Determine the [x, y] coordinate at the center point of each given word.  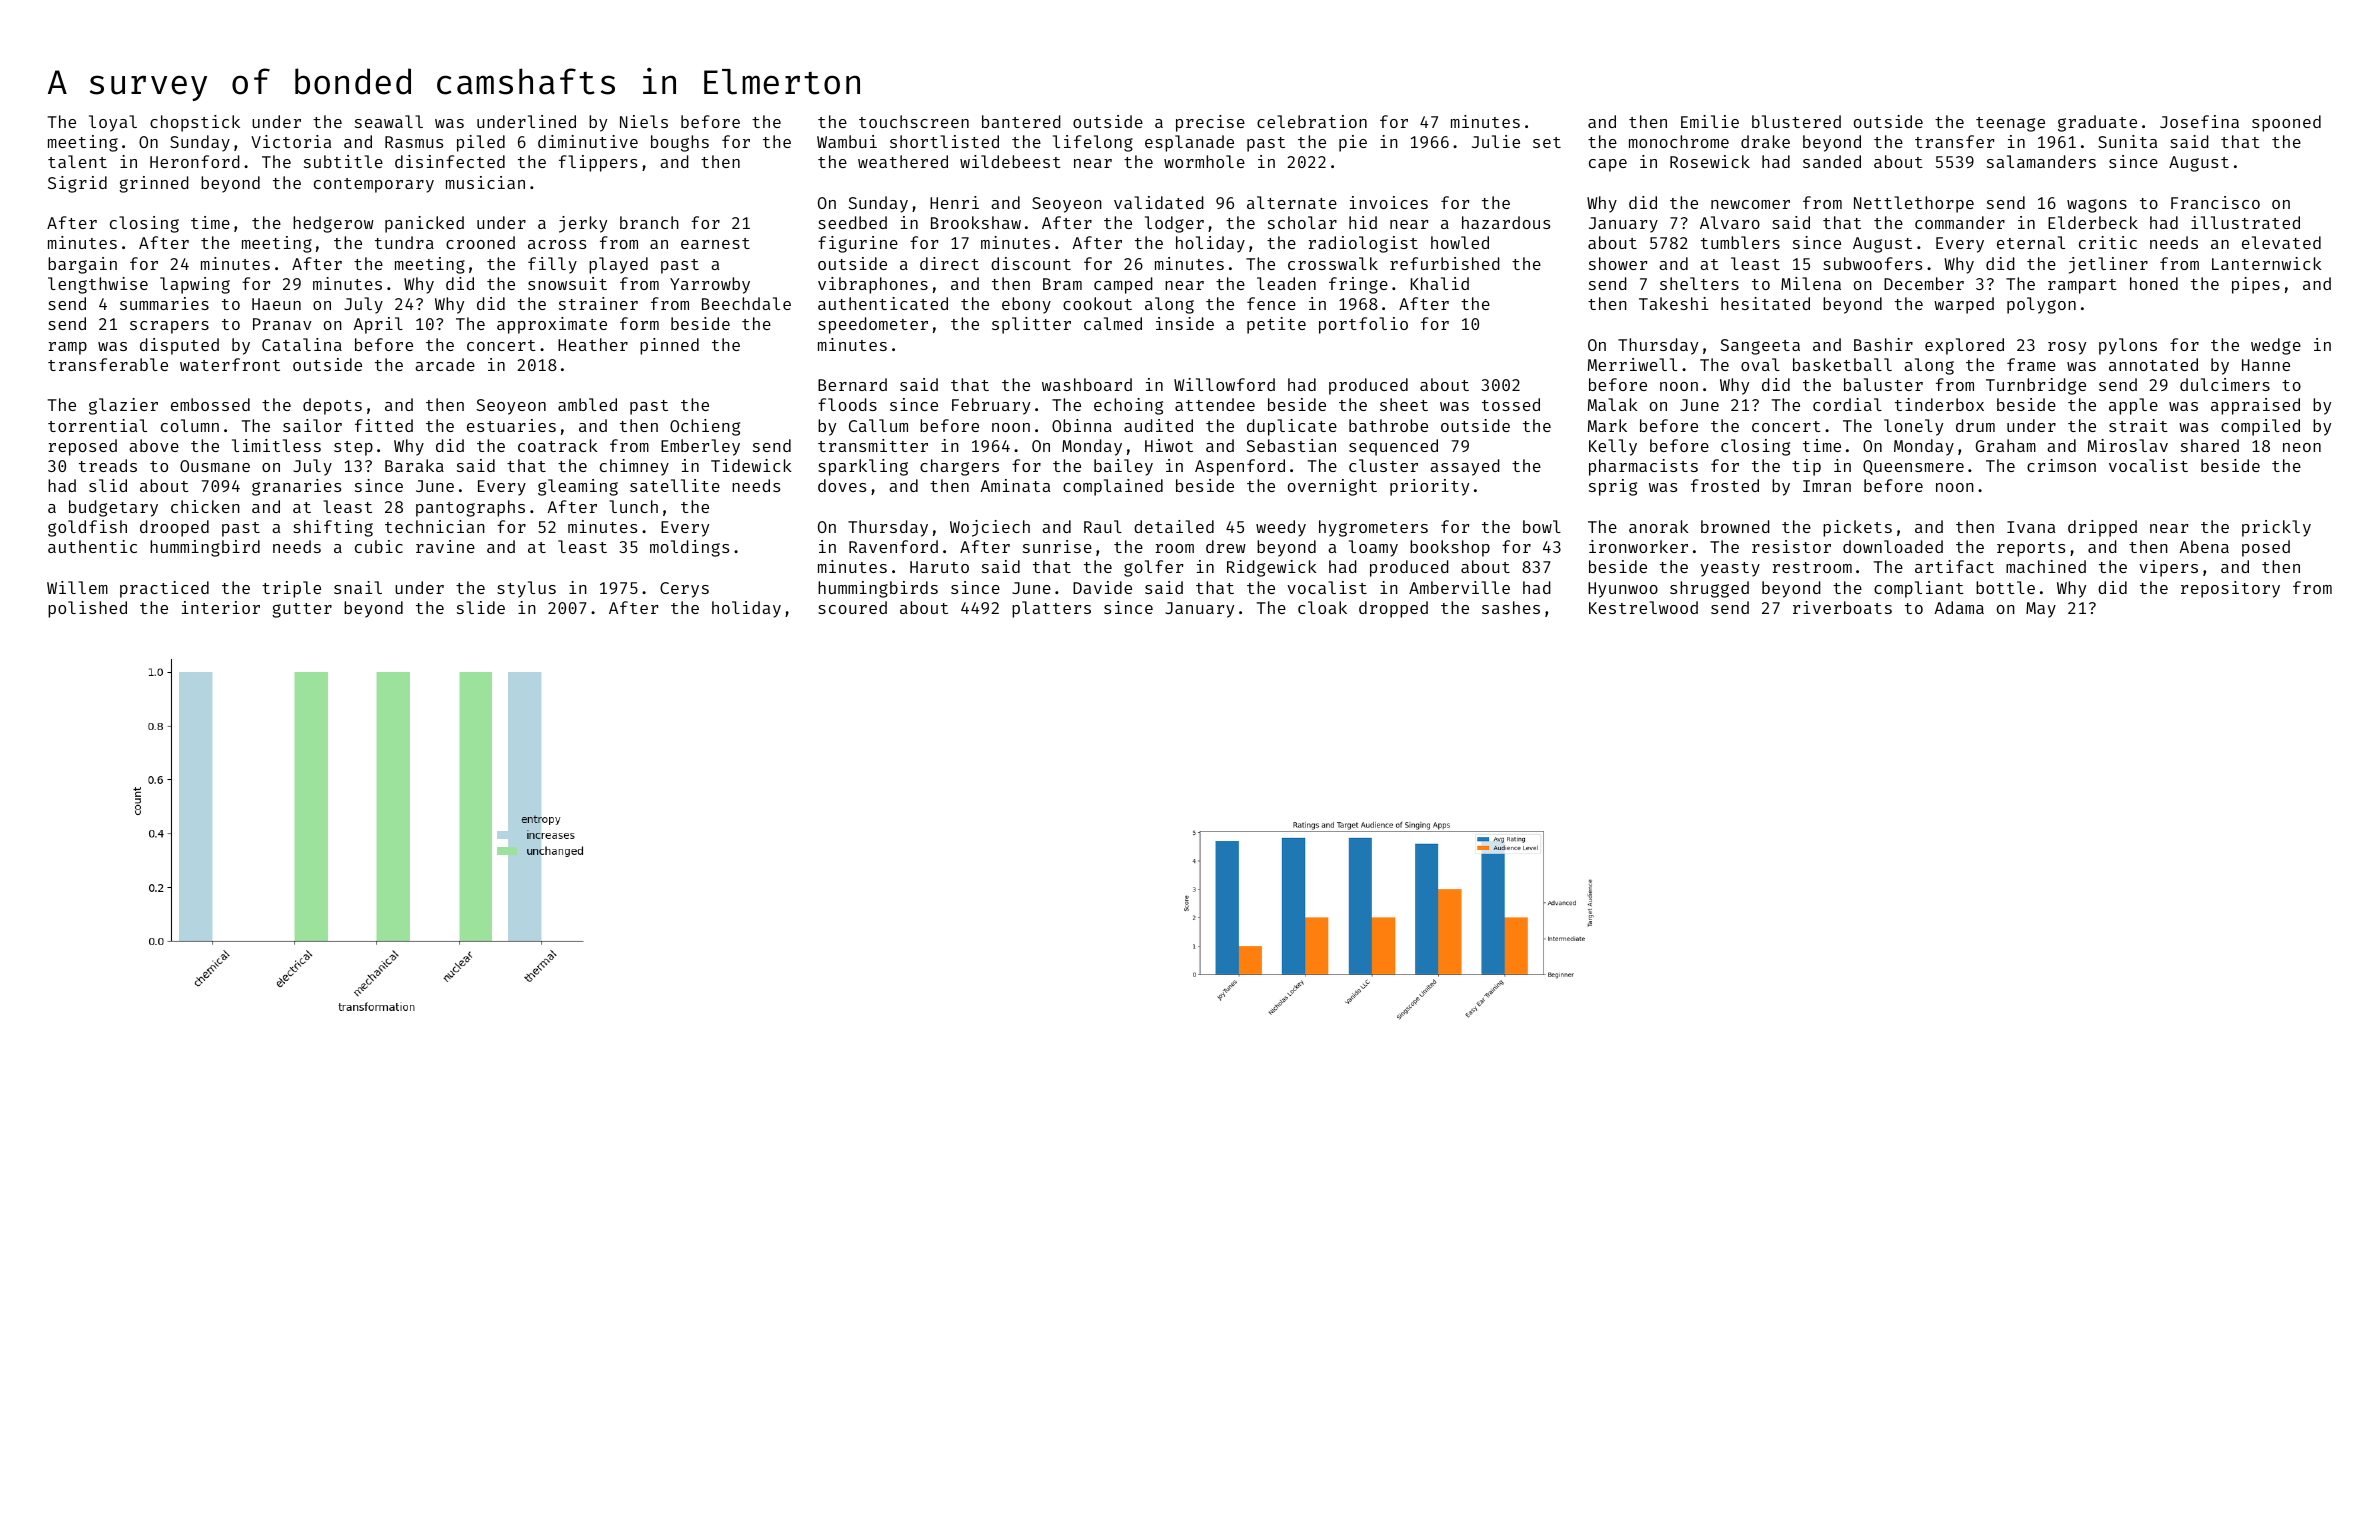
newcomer [1750, 204]
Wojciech [990, 528]
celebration [1312, 121]
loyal [113, 123]
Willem [77, 587]
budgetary [113, 508]
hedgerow [333, 224]
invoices [1389, 202]
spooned [2286, 123]
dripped [2102, 528]
